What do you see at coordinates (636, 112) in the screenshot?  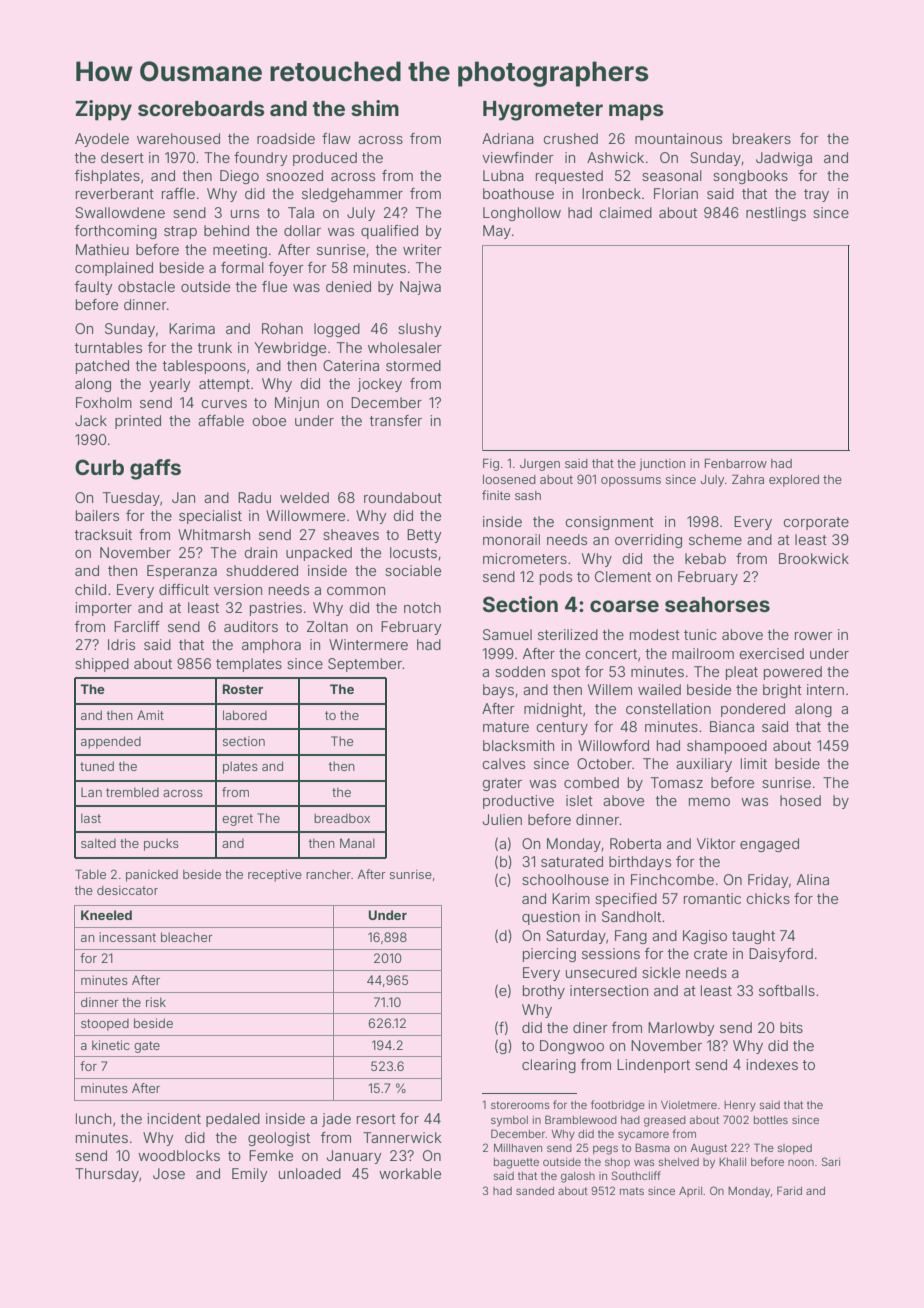 I see `maps` at bounding box center [636, 112].
